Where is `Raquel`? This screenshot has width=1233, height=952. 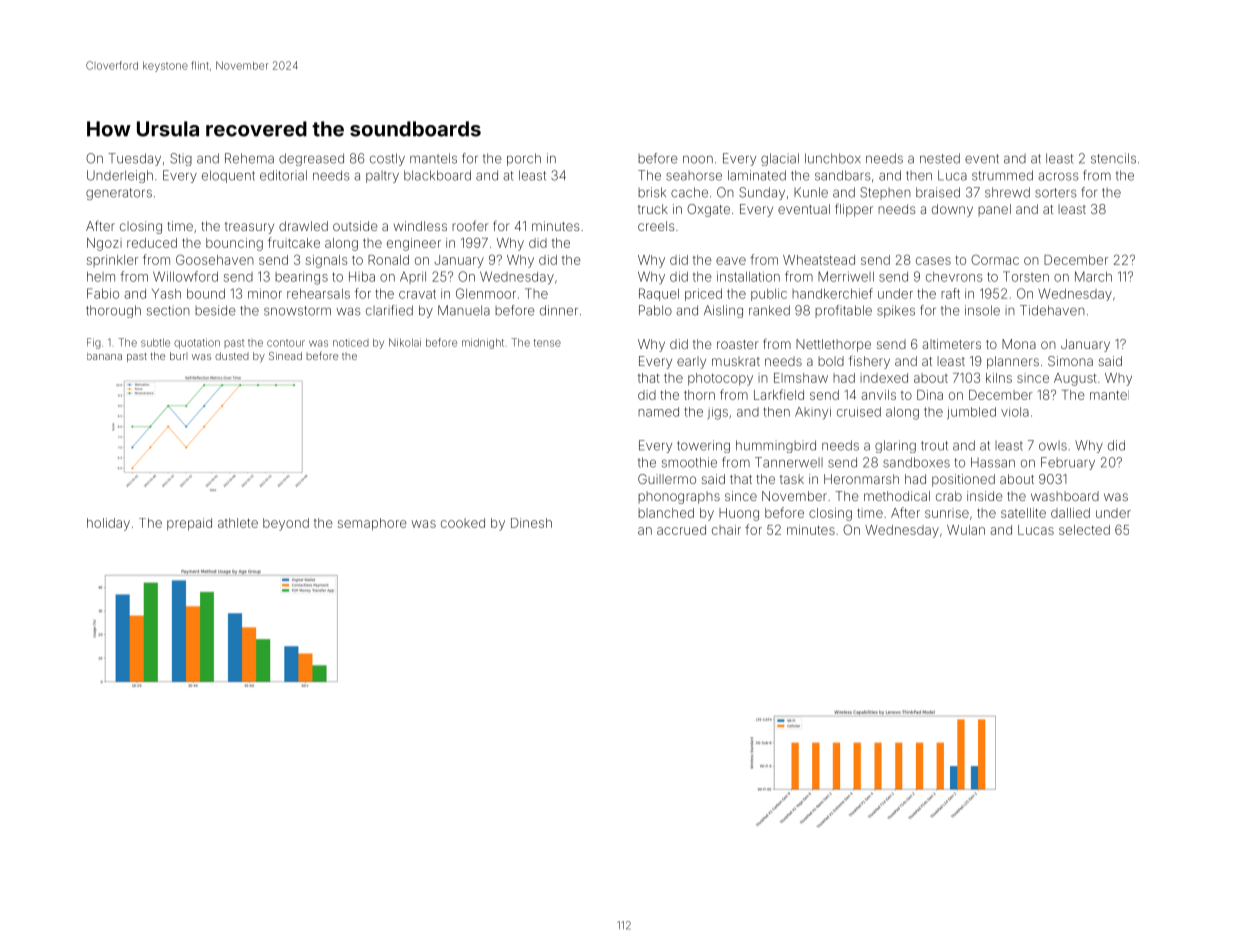 Raquel is located at coordinates (659, 294).
